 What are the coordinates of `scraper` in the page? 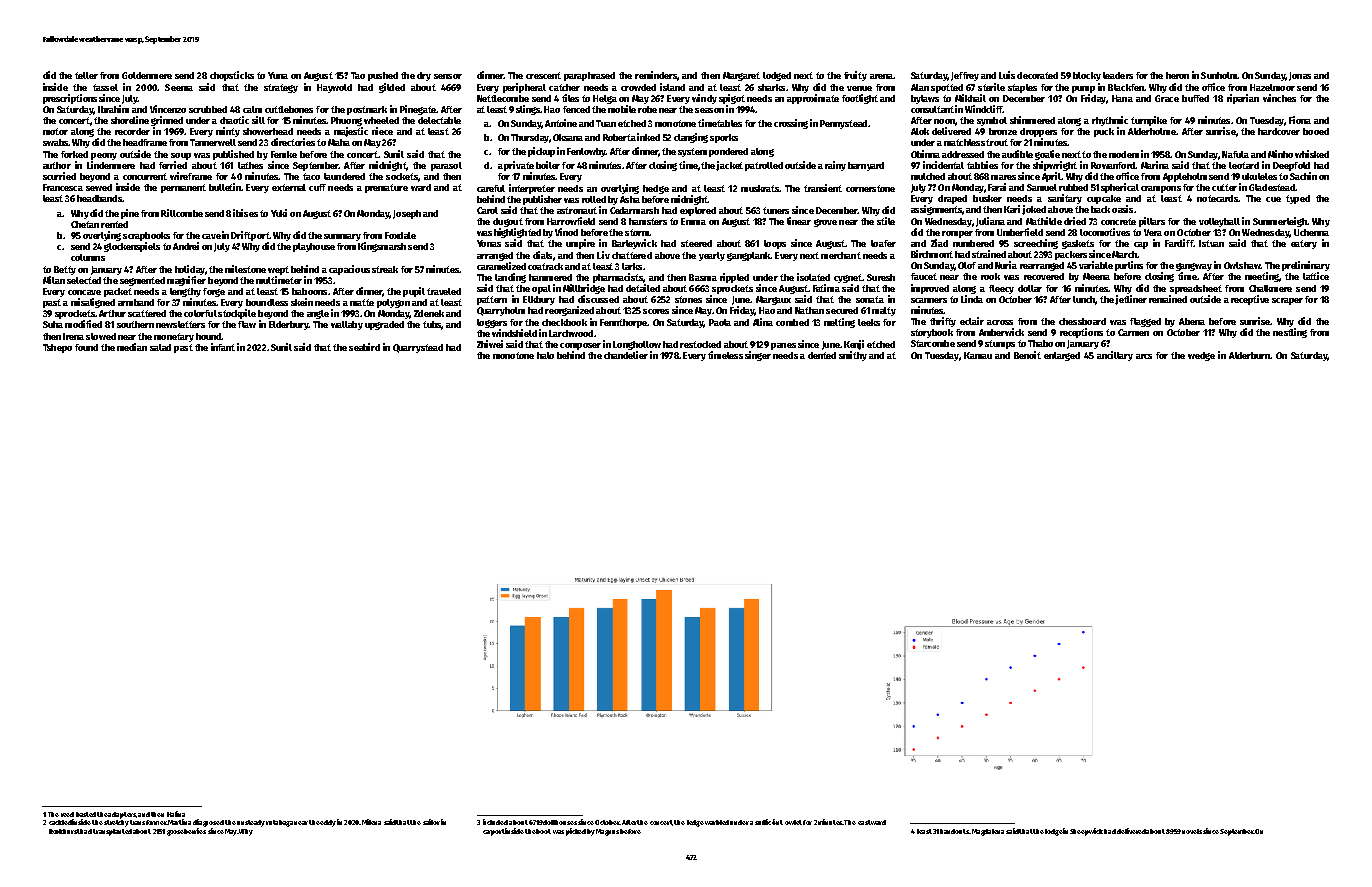 It's located at (1287, 301).
